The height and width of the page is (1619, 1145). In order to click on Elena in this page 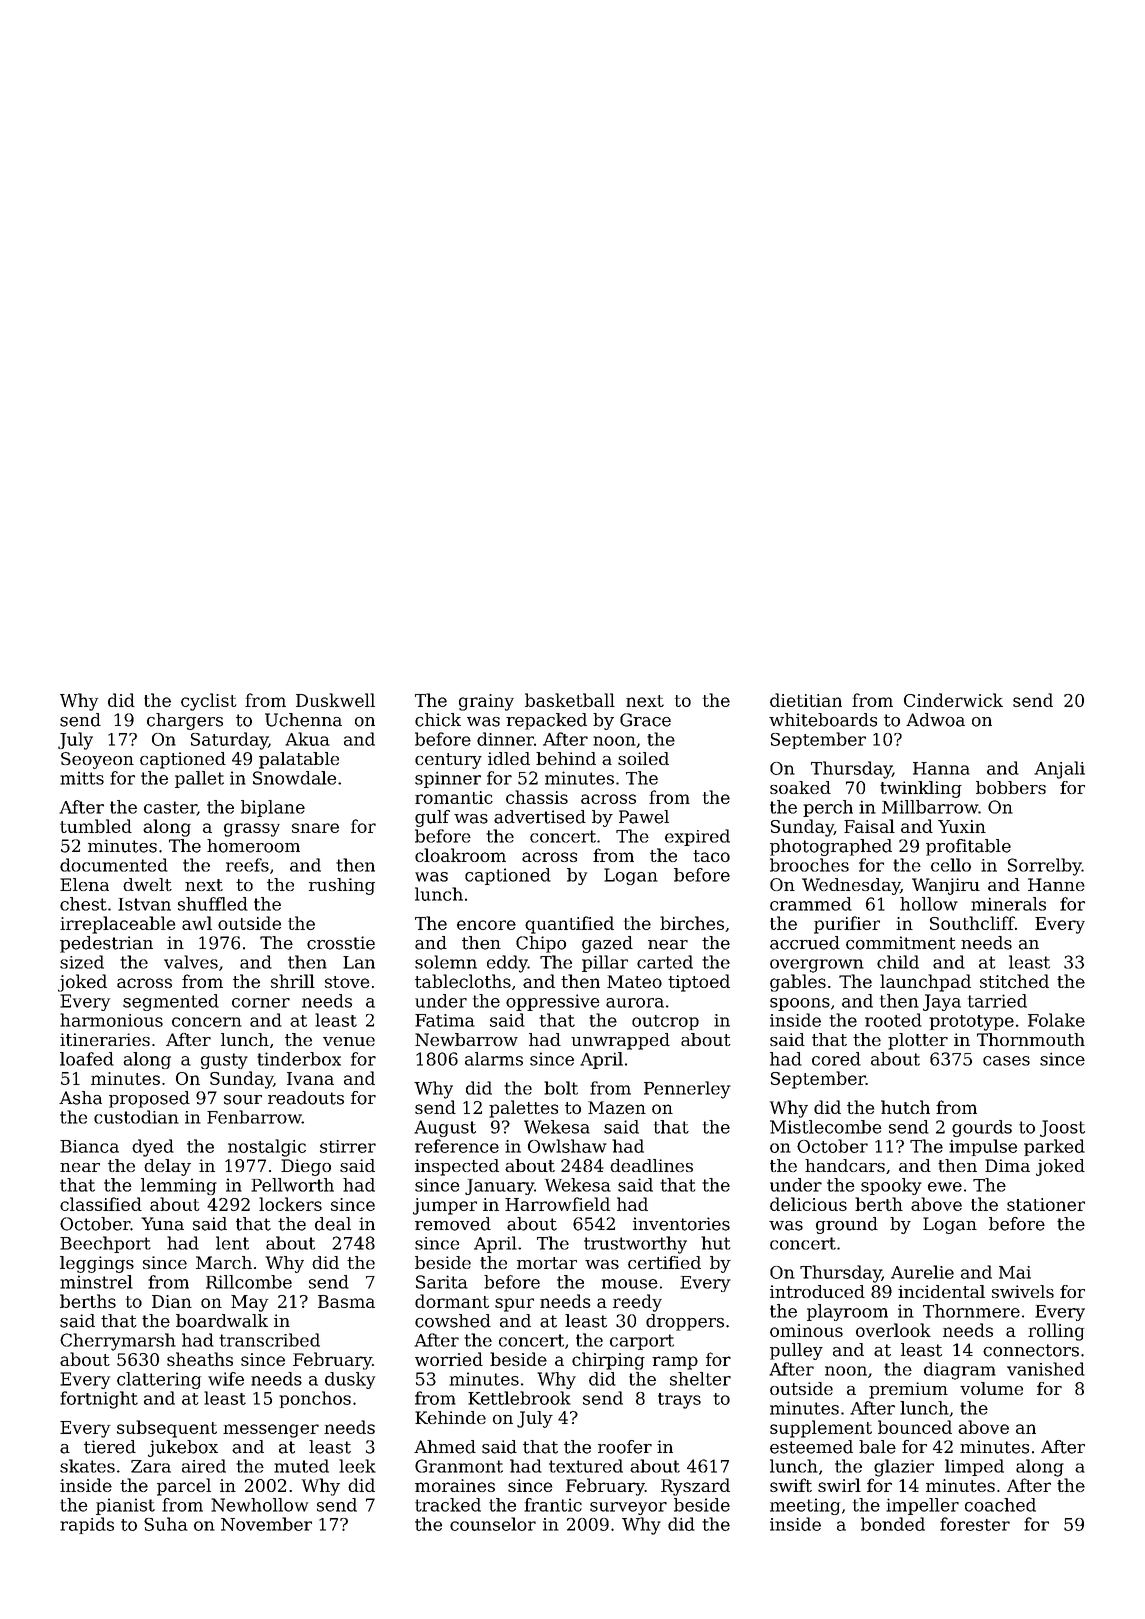, I will do `click(84, 884)`.
